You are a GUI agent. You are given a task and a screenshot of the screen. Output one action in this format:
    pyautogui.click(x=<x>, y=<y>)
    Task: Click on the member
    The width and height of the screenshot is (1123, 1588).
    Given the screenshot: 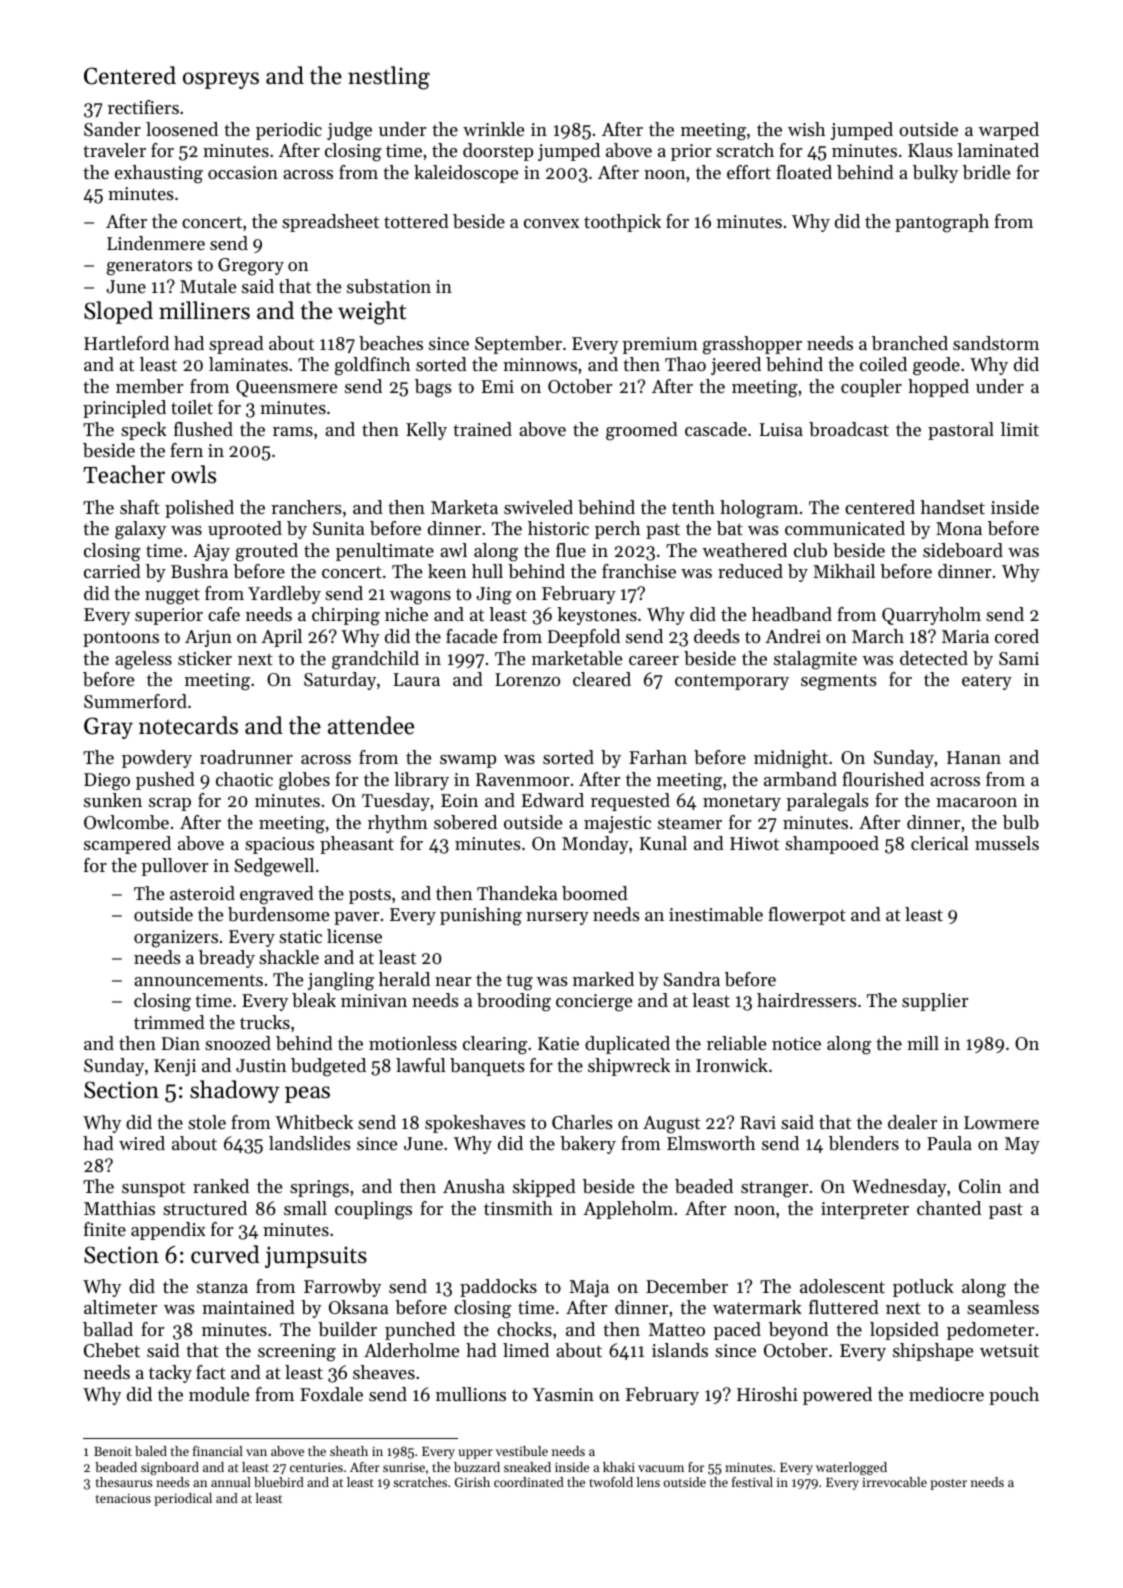 What is the action you would take?
    pyautogui.click(x=149, y=386)
